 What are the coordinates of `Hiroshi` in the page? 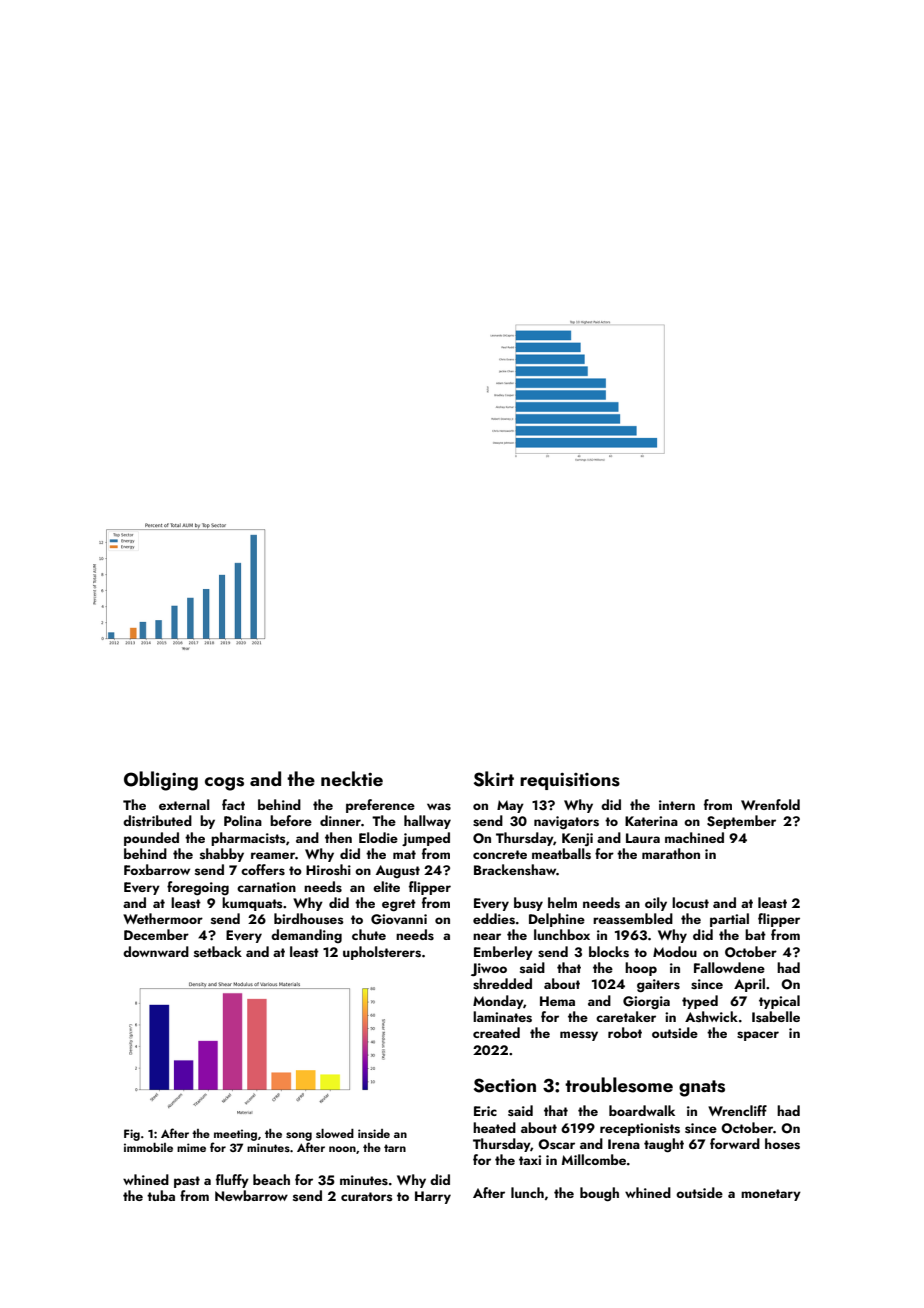 It's located at (328, 870).
